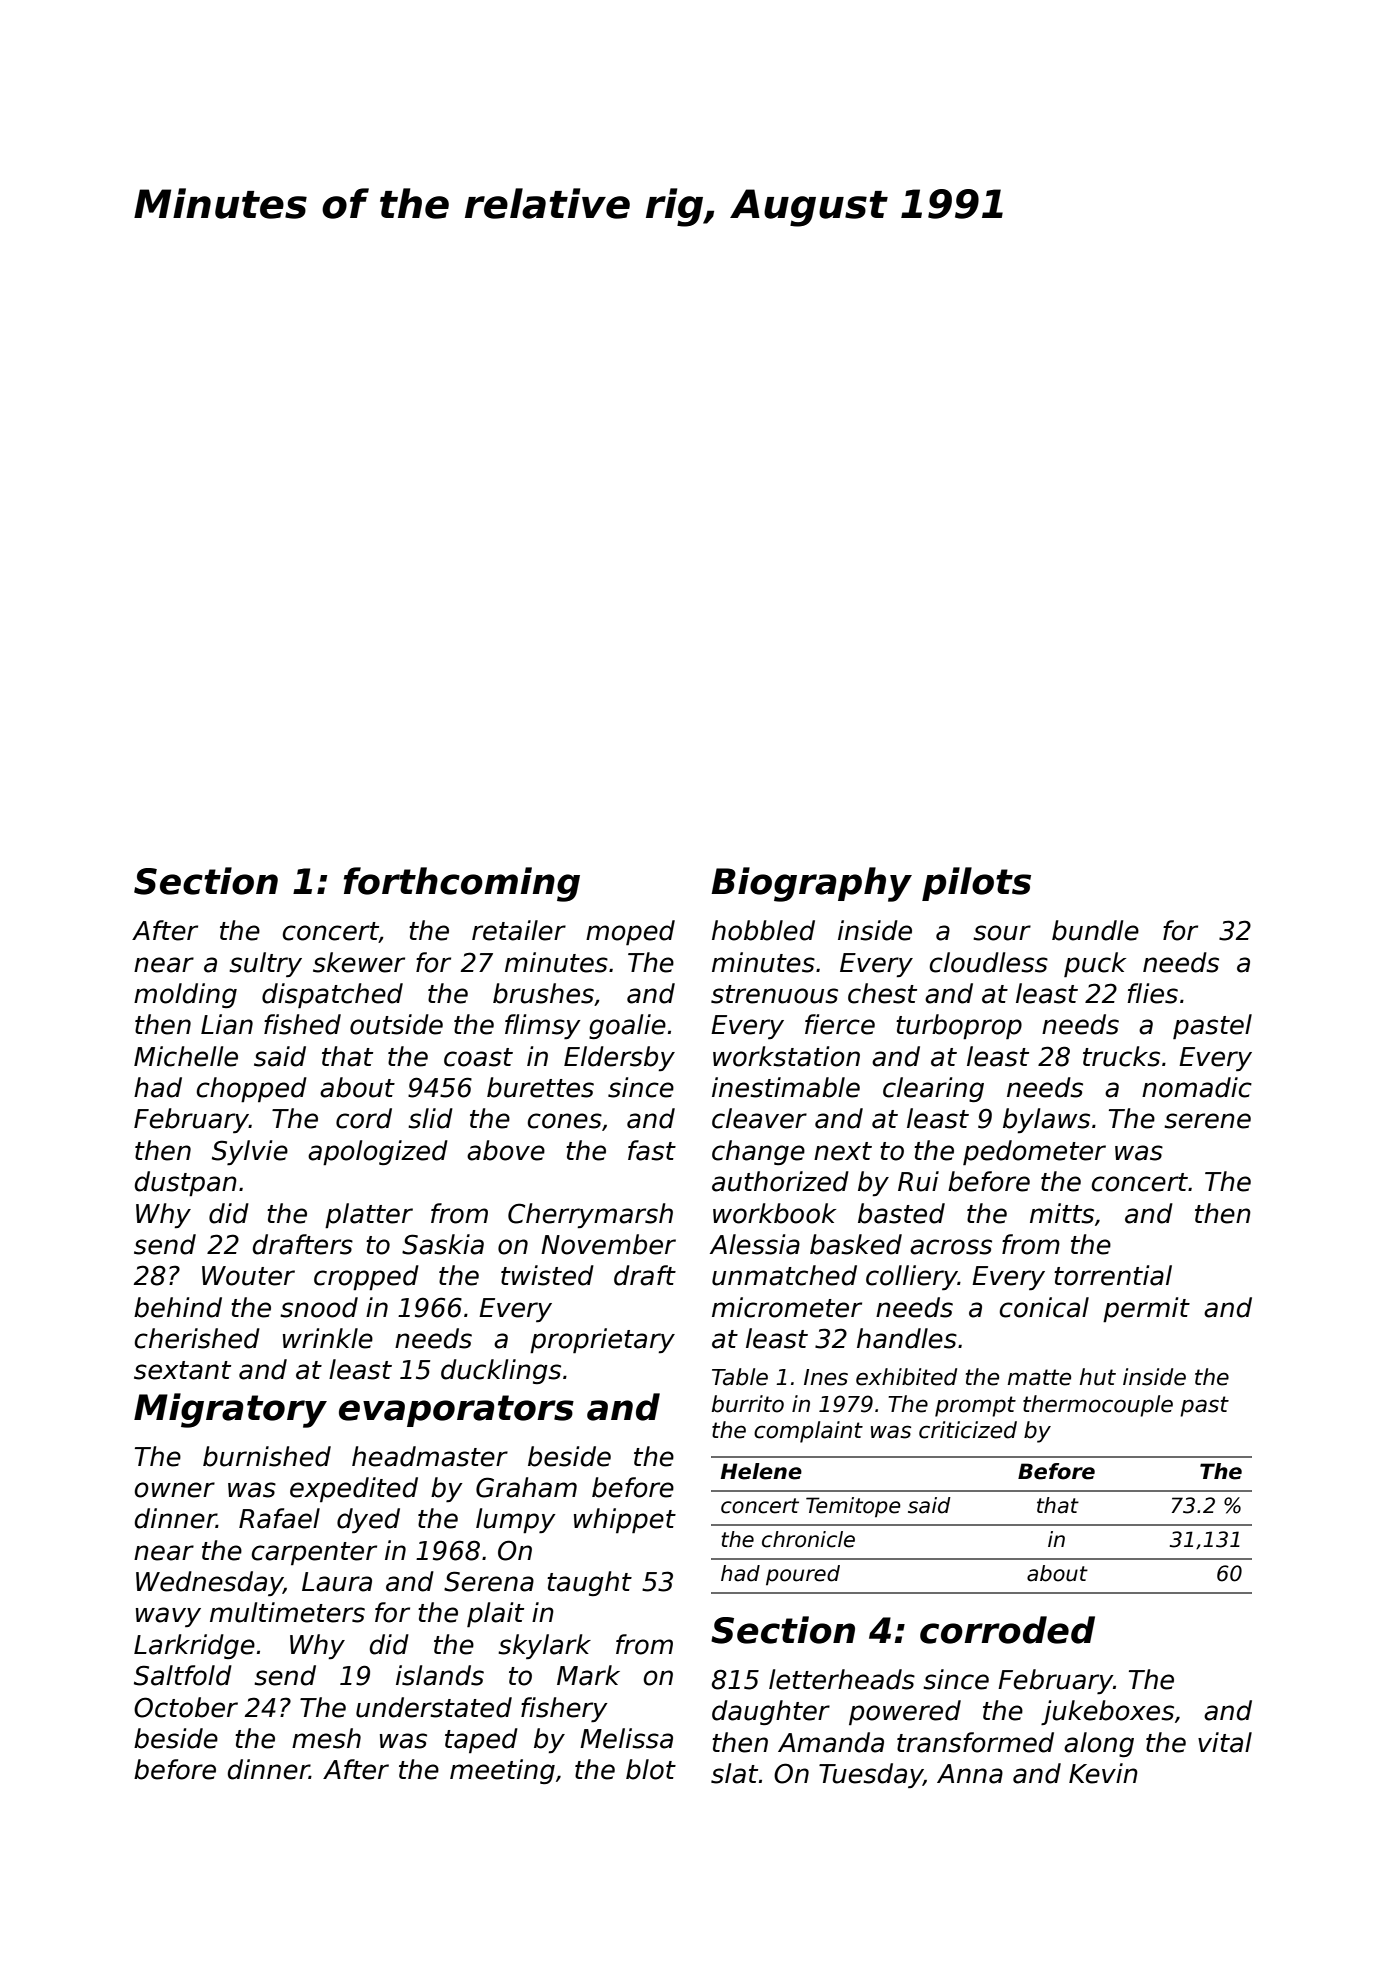 The image size is (1386, 1969). Describe the element at coordinates (182, 1370) in the image. I see `sextant` at that location.
